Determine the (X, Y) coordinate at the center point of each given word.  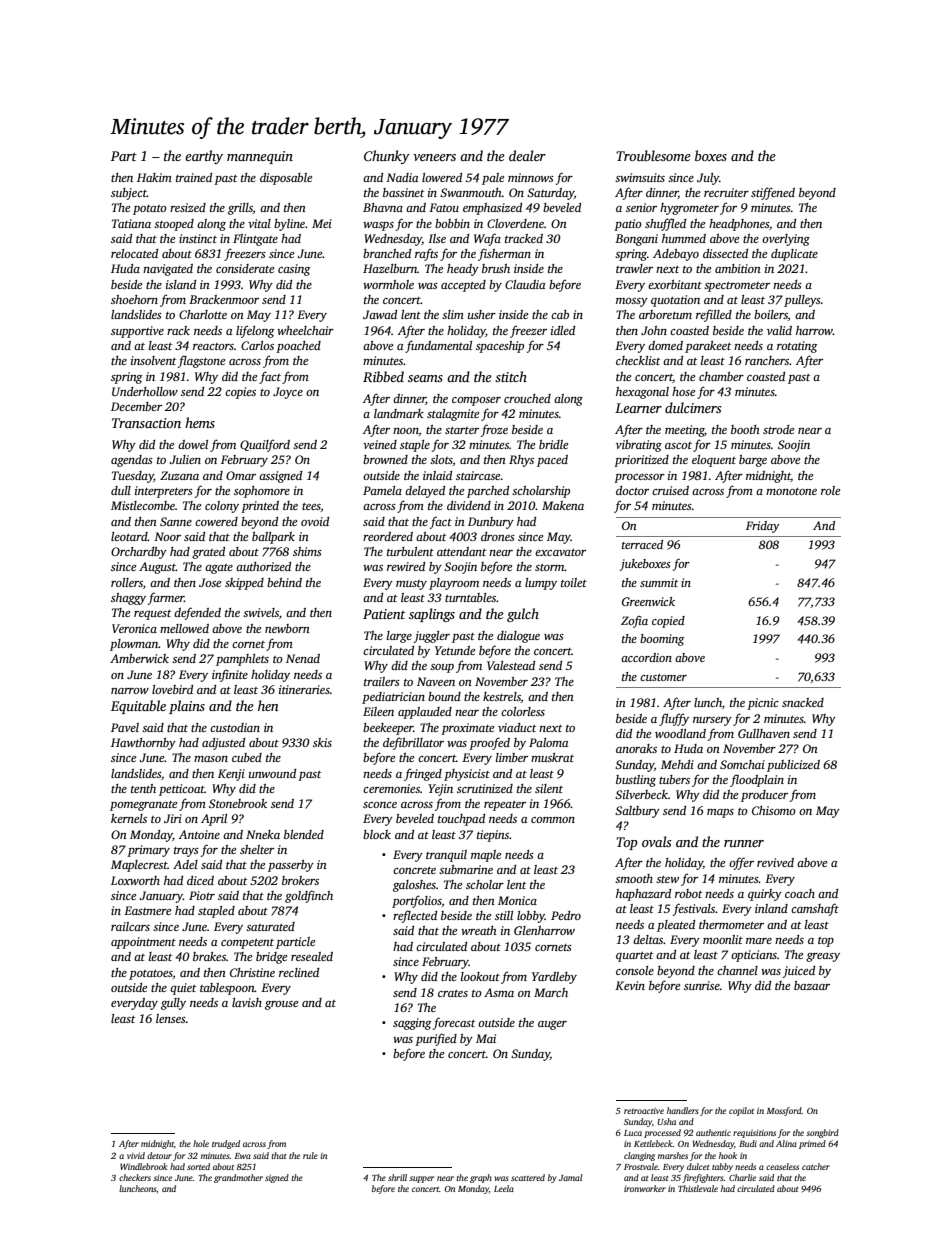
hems (200, 422)
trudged (226, 1144)
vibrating (639, 446)
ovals (656, 841)
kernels (129, 818)
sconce (380, 805)
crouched (527, 398)
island (181, 284)
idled (563, 330)
